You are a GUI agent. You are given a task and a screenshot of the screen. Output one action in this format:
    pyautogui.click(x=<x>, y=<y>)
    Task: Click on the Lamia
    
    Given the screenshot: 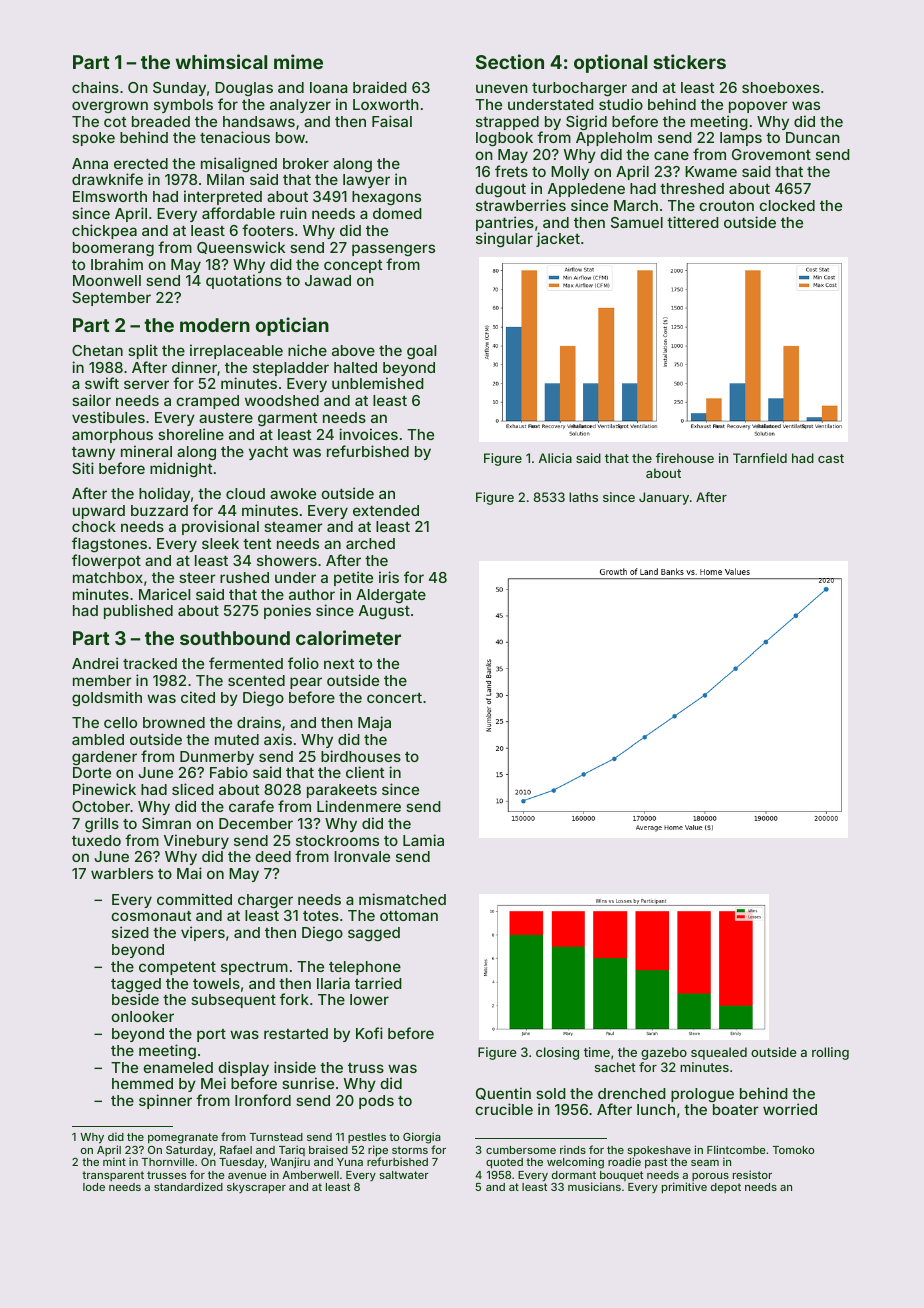 What is the action you would take?
    pyautogui.click(x=423, y=840)
